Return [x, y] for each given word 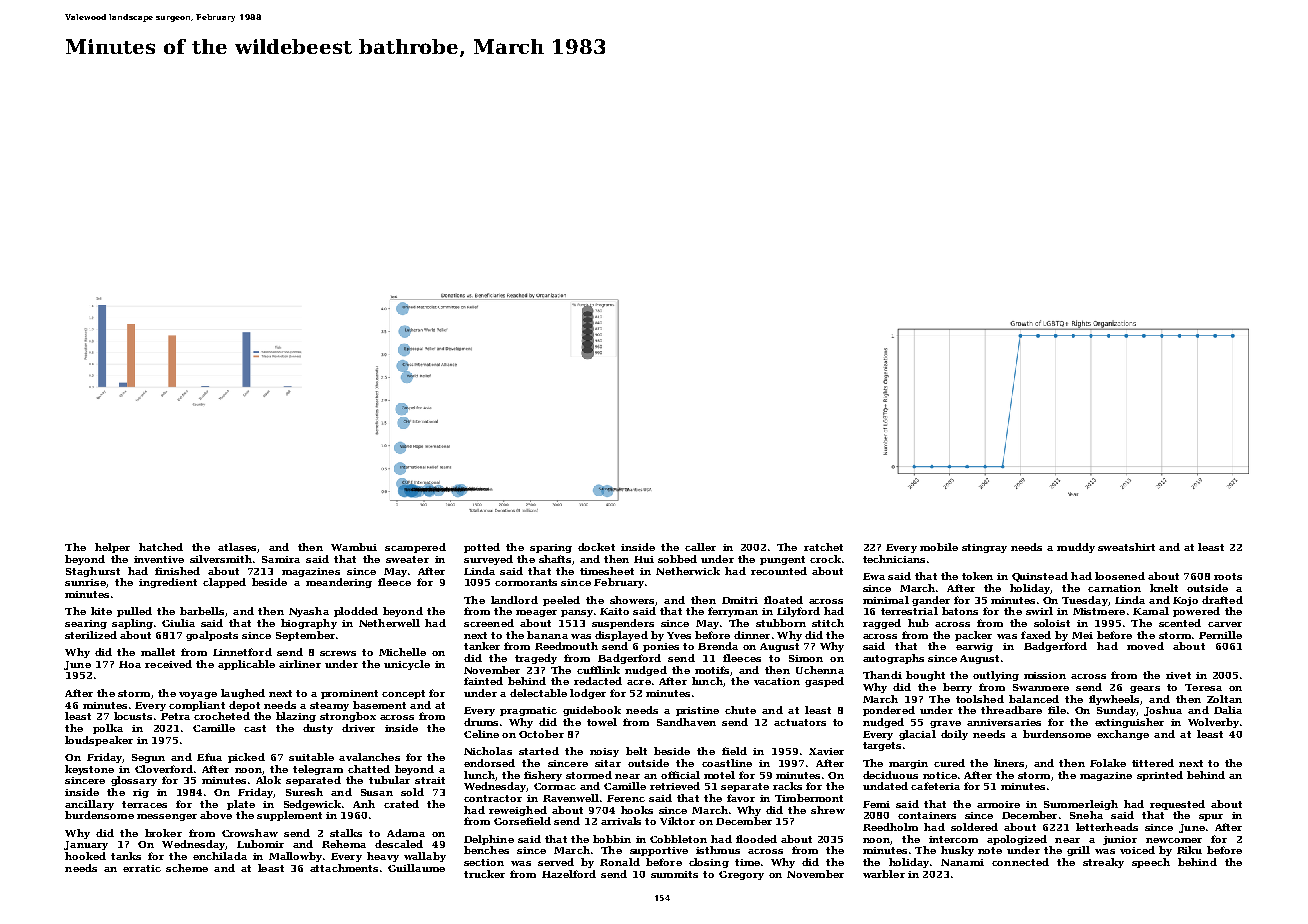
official [680, 775]
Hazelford [569, 874]
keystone [89, 770]
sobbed [677, 559]
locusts [133, 716]
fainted [483, 681]
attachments [344, 868]
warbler [884, 874]
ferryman [733, 612]
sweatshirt [1126, 547]
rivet [1178, 675]
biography [309, 624]
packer [973, 636]
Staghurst [93, 572]
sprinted [1160, 776]
